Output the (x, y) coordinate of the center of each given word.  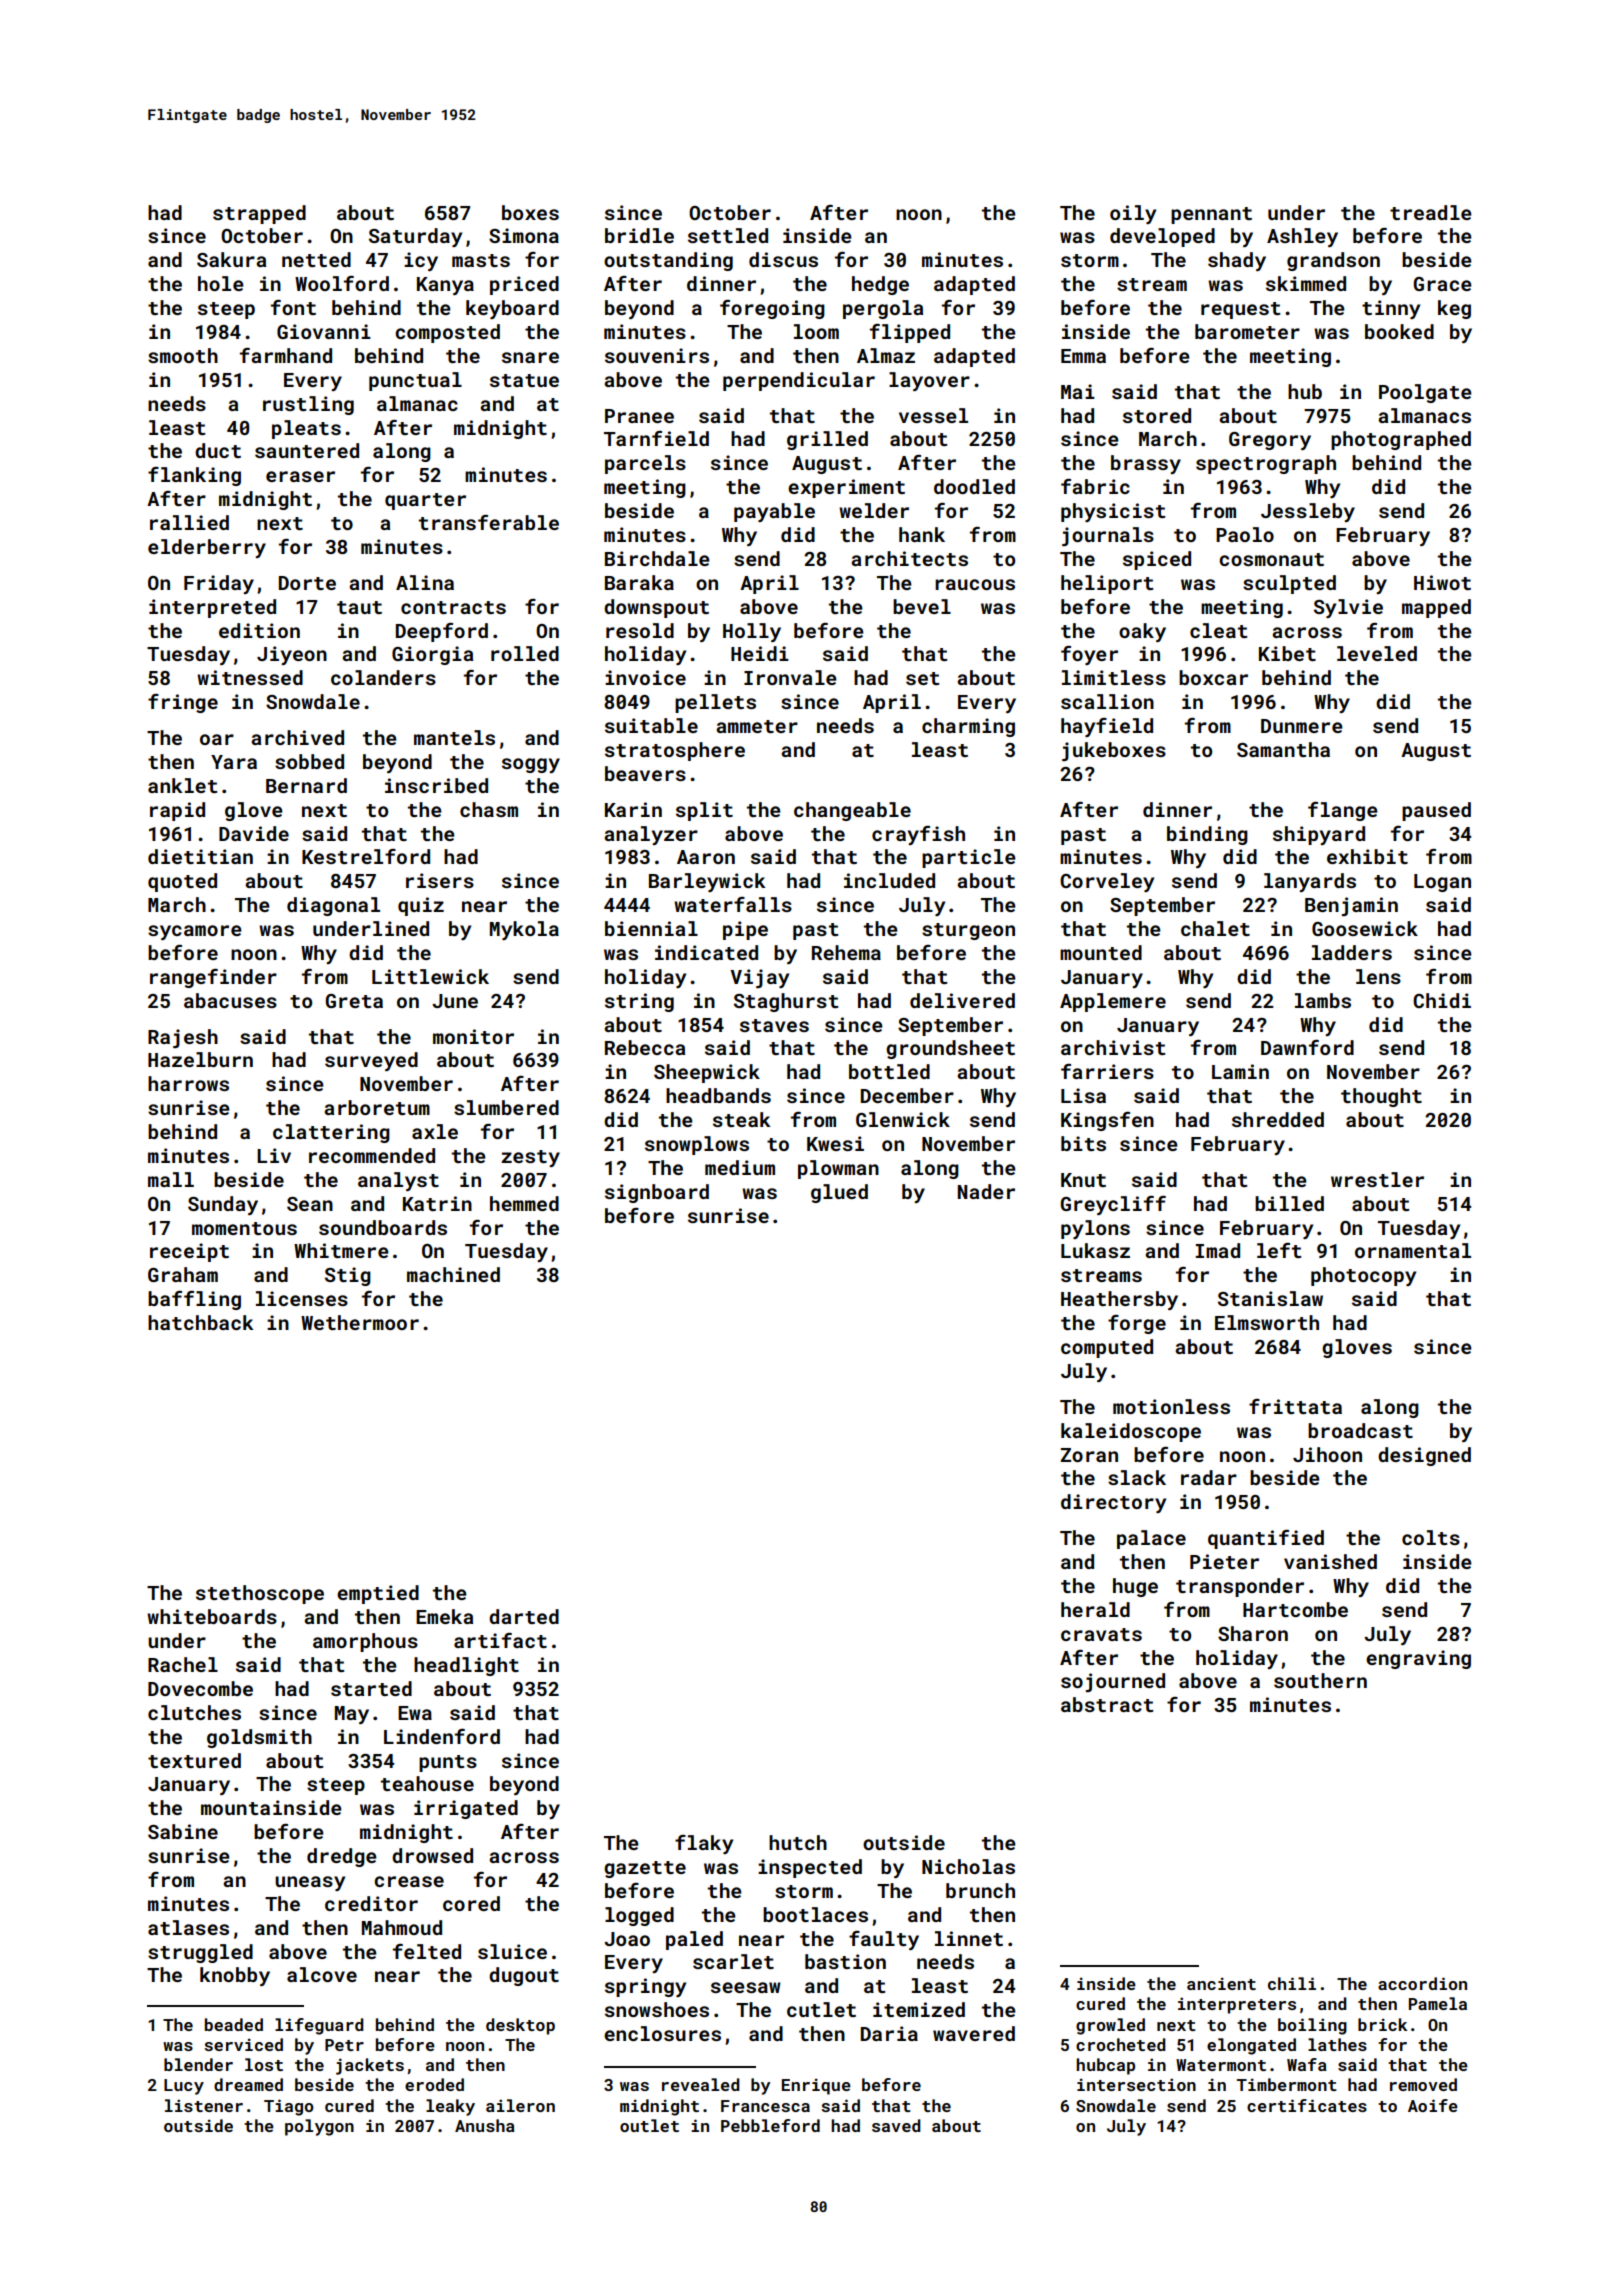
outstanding (668, 261)
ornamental (1413, 1250)
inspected (810, 1868)
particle (969, 858)
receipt (189, 1252)
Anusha (485, 2125)
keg (1454, 309)
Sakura (231, 259)
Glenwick (903, 1119)
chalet (1215, 928)
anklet (182, 785)
